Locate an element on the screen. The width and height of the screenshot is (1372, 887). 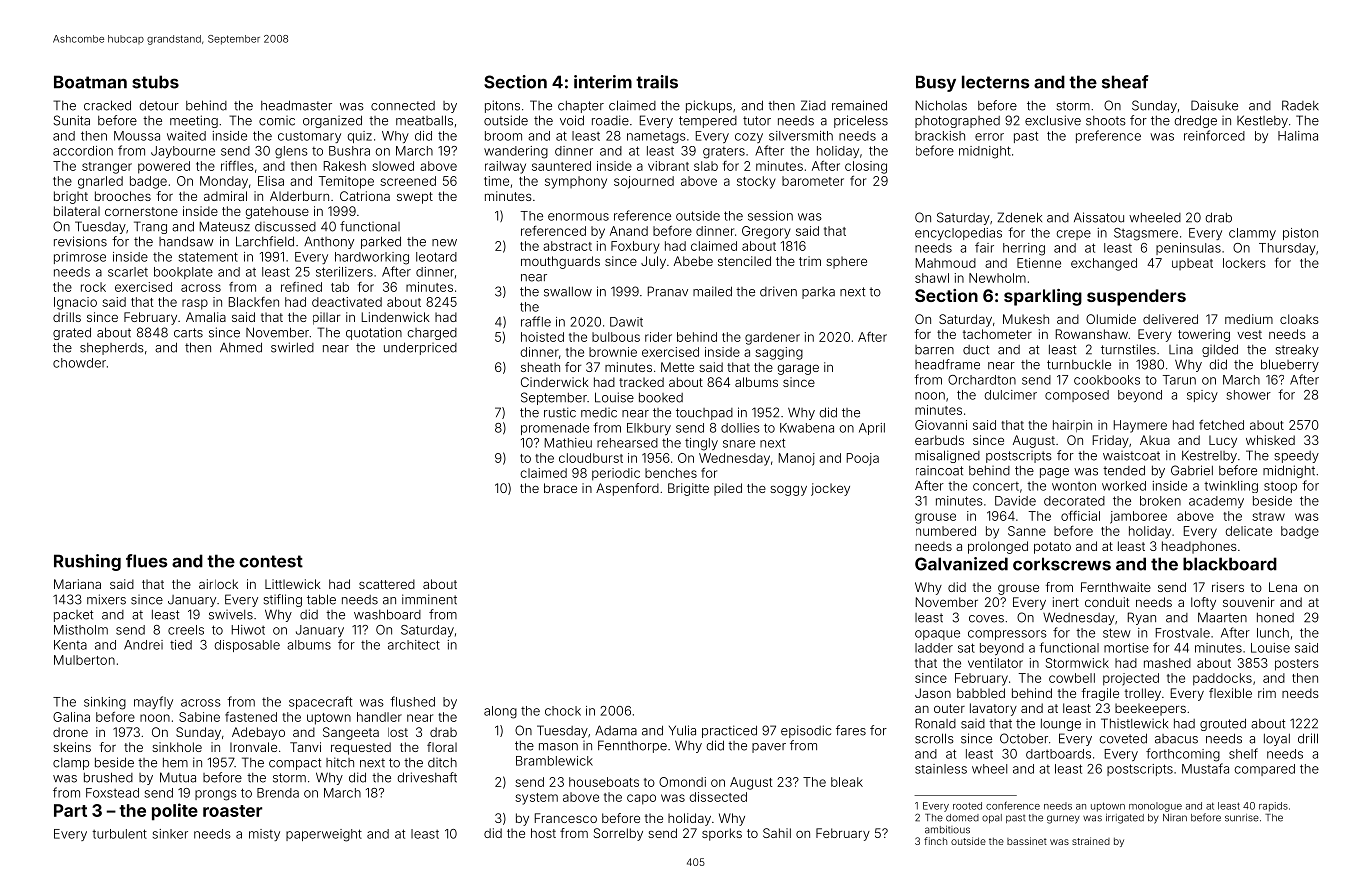
April is located at coordinates (872, 429).
